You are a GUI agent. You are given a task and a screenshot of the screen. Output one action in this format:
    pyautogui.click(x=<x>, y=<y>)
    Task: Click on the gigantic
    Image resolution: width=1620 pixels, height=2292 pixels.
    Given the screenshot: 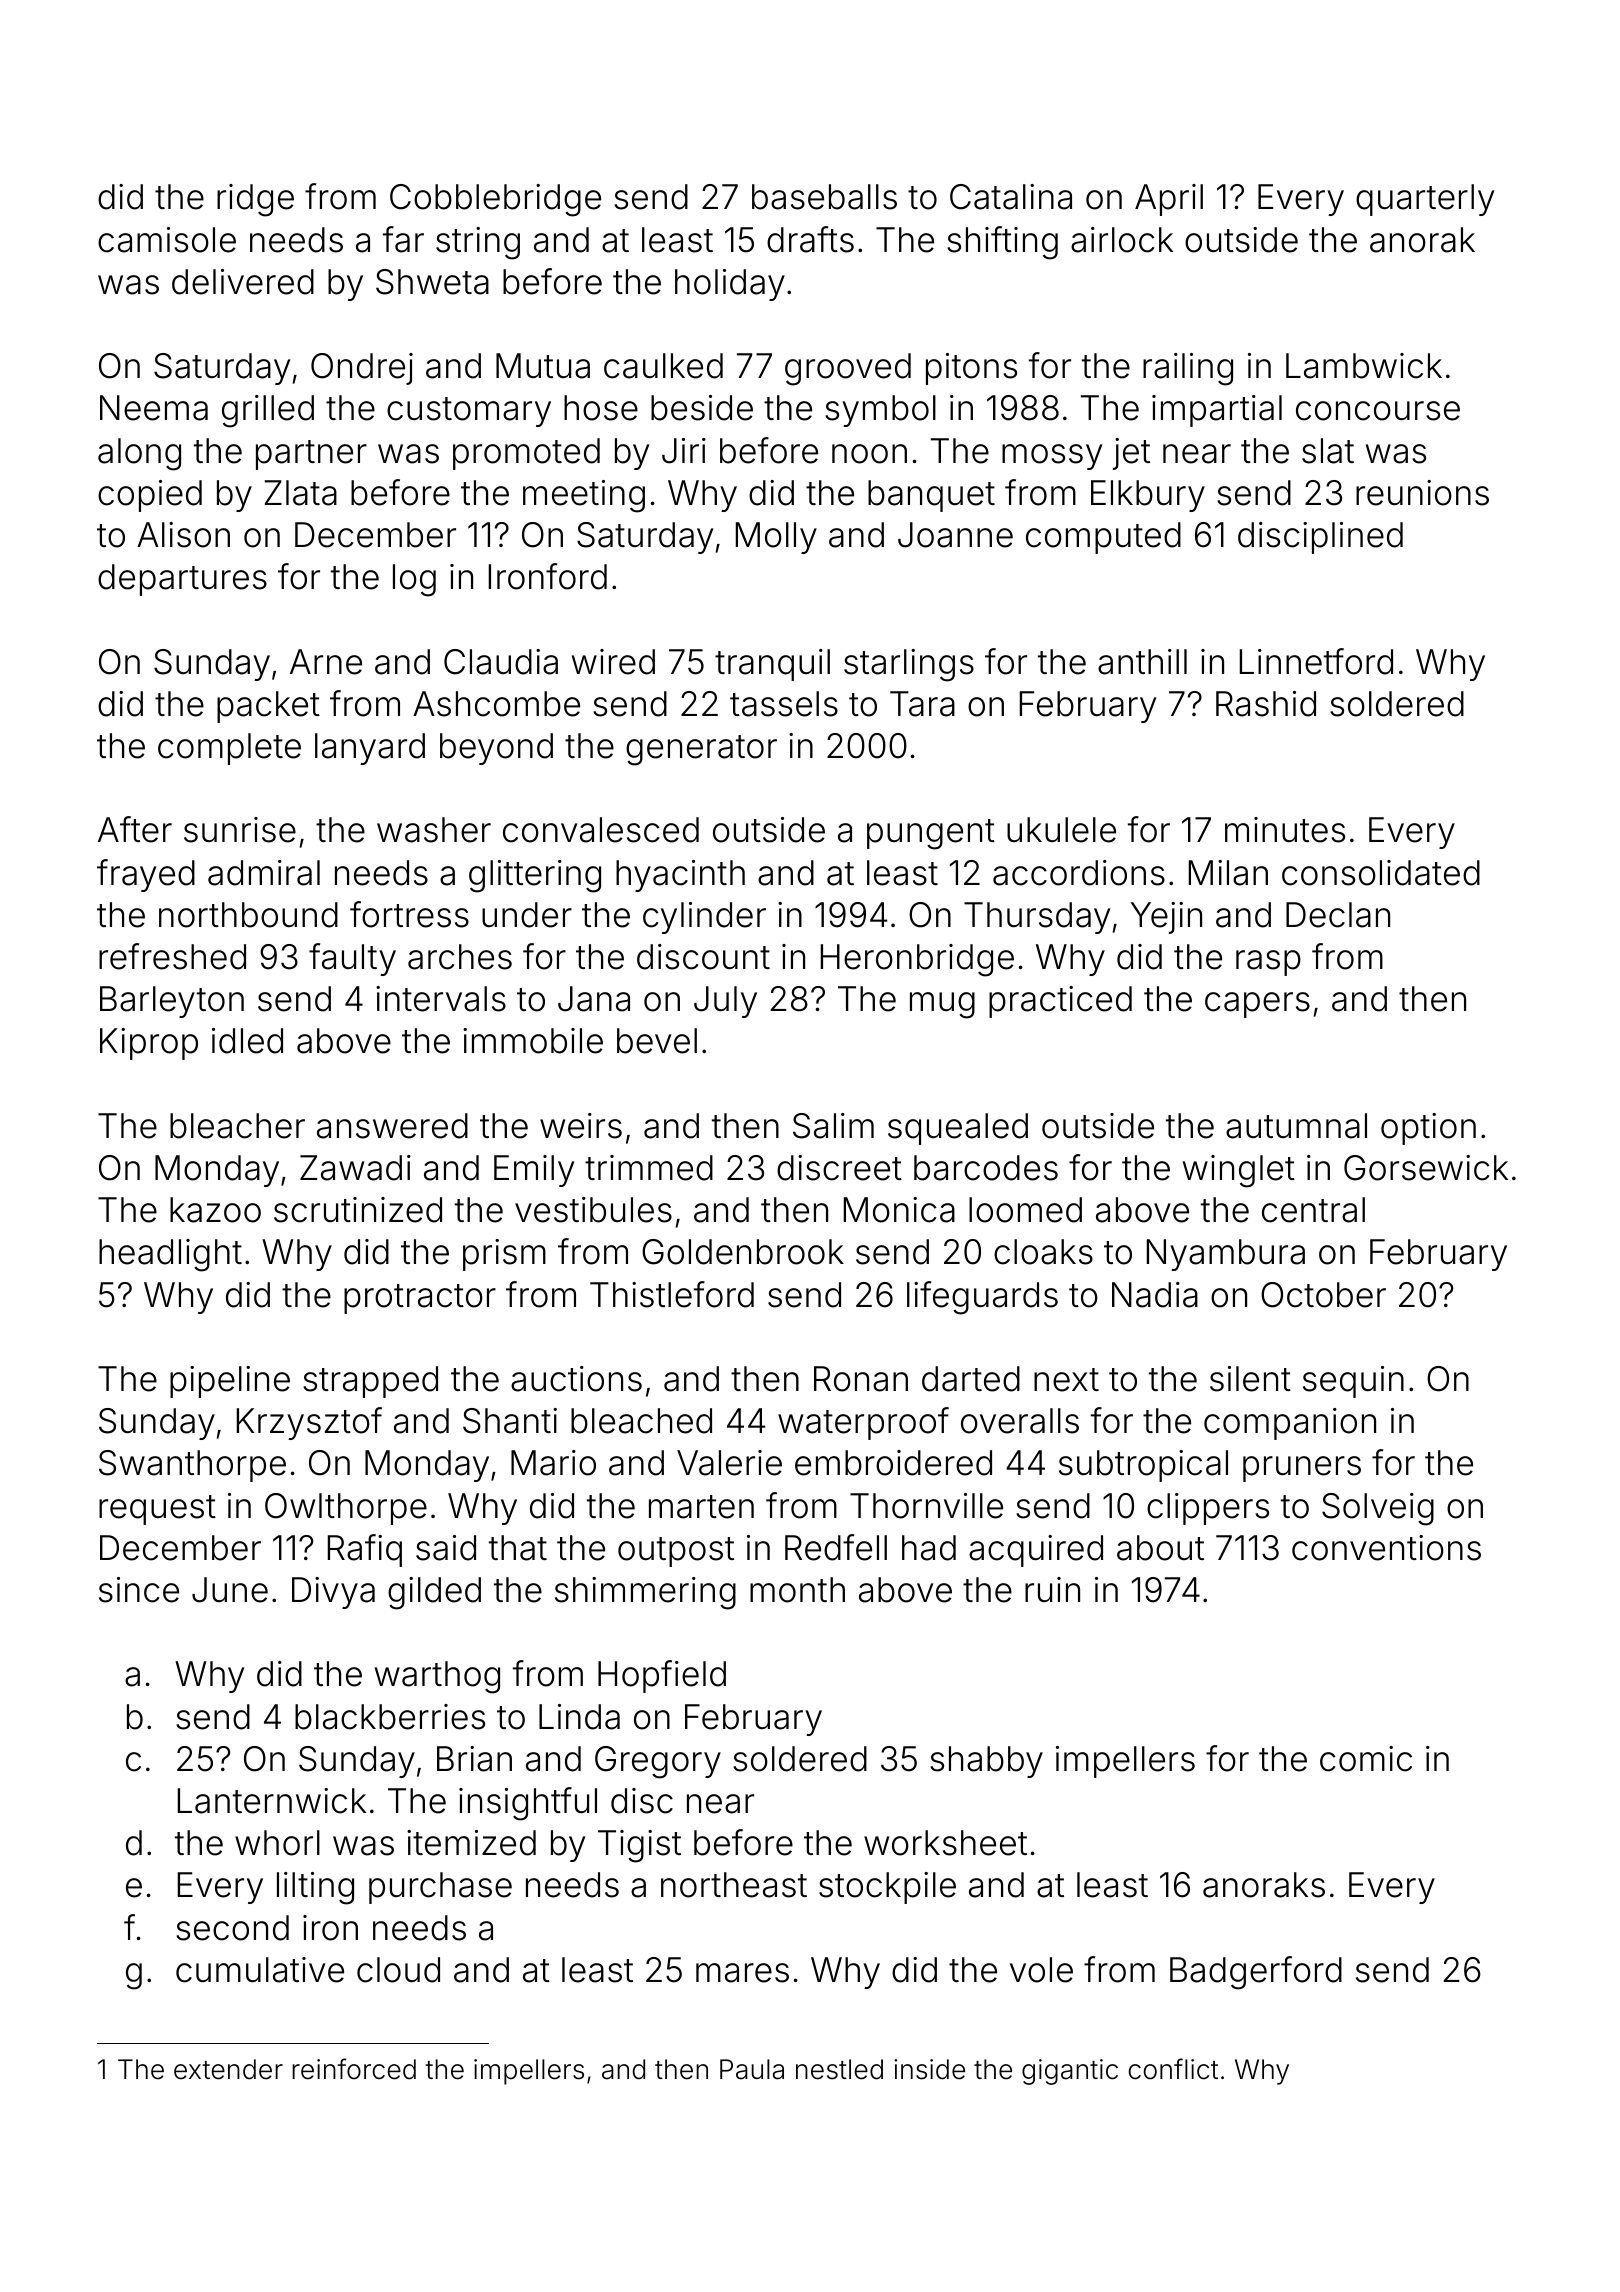 What is the action you would take?
    pyautogui.click(x=1070, y=2072)
